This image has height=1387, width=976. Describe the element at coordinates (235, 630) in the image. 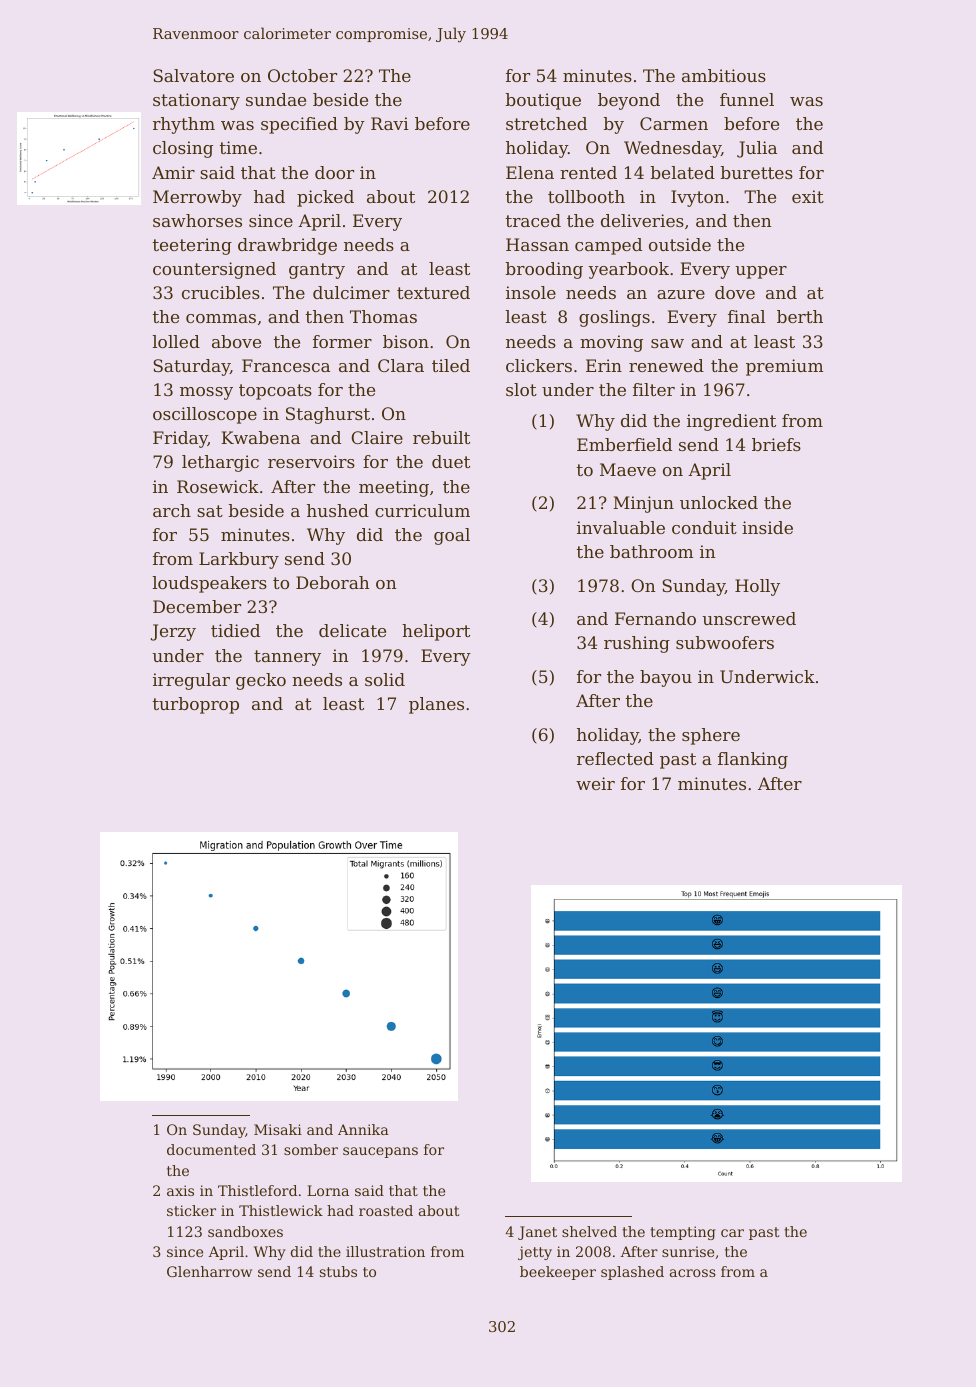

I see `tidied` at that location.
